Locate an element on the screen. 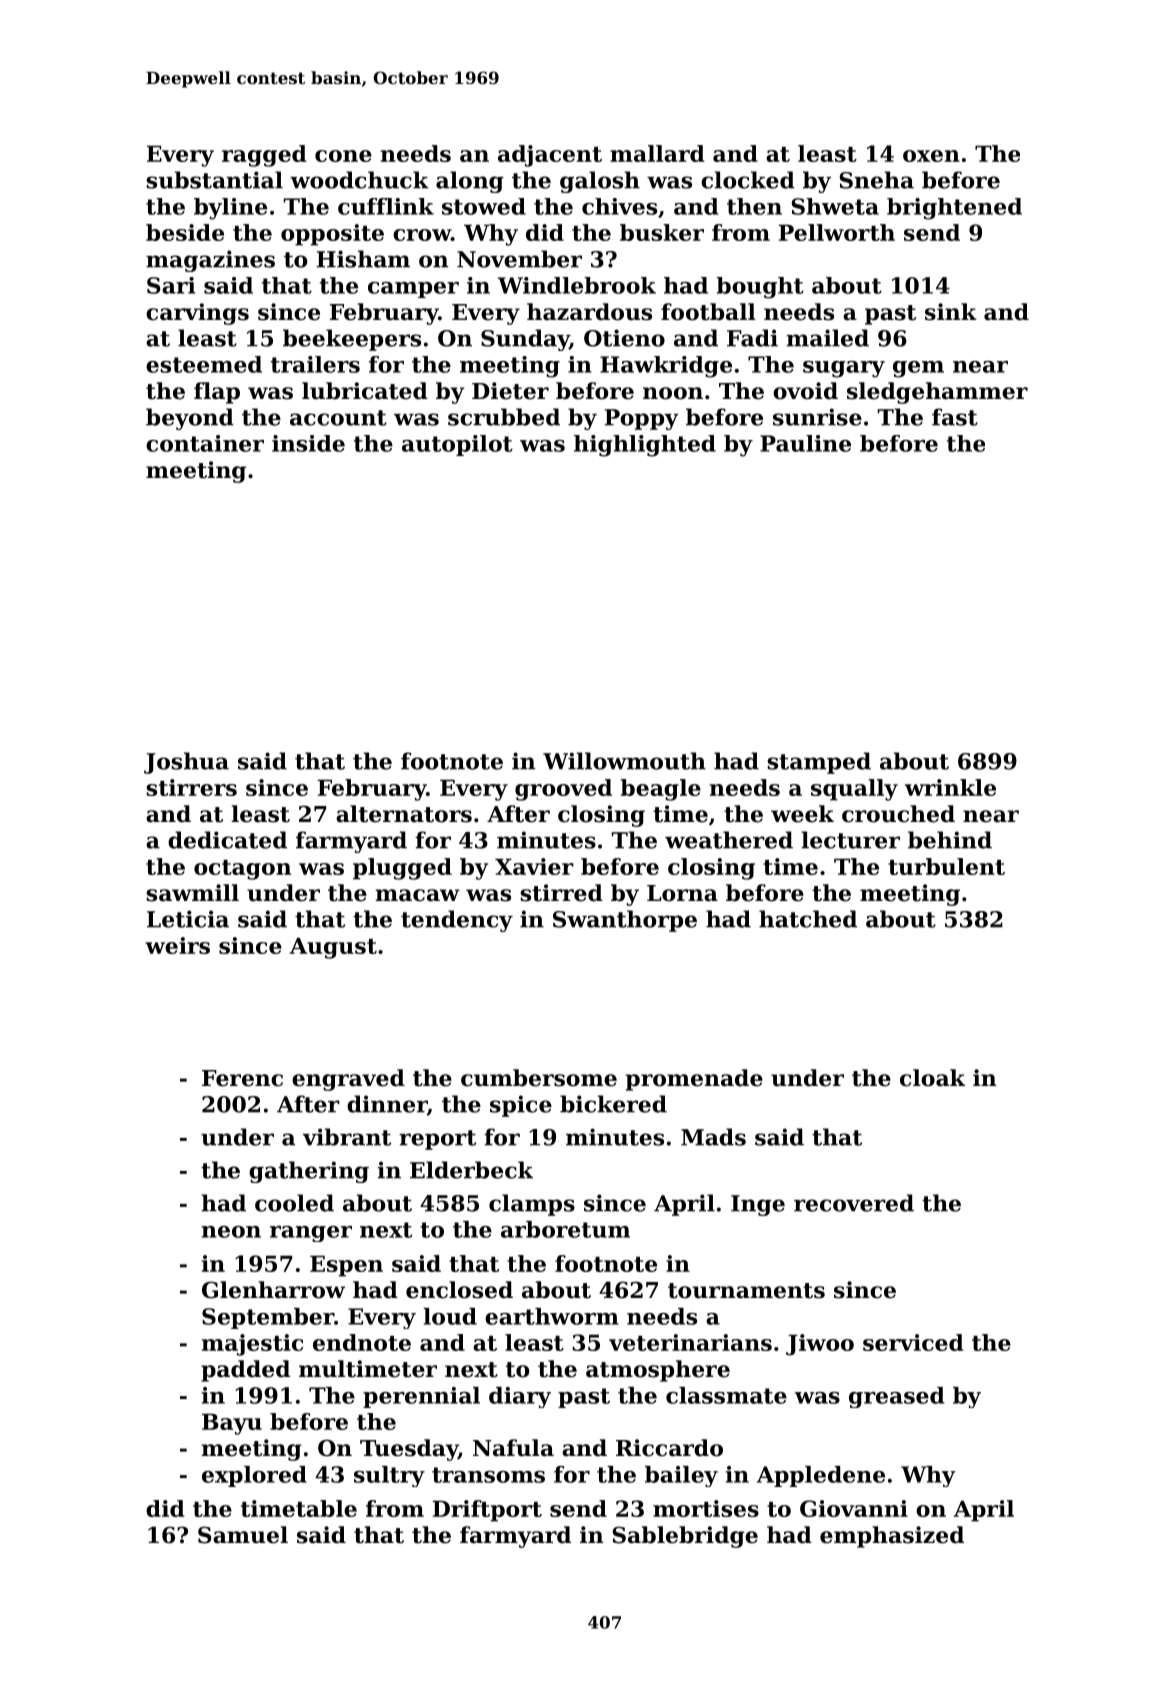 This screenshot has width=1175, height=1702. stirrers is located at coordinates (191, 787).
